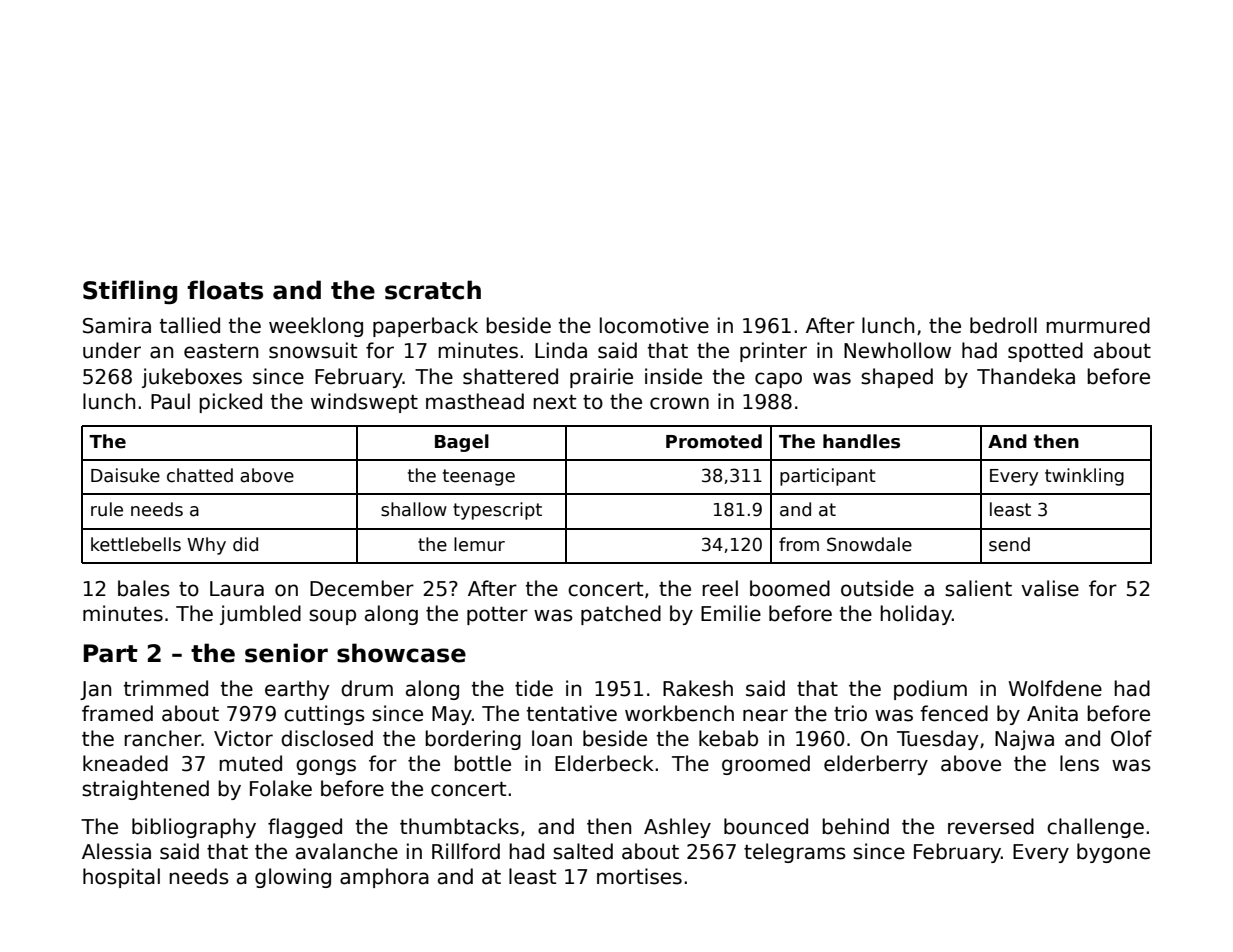 The height and width of the screenshot is (952, 1233). Describe the element at coordinates (1003, 325) in the screenshot. I see `bedroll` at that location.
